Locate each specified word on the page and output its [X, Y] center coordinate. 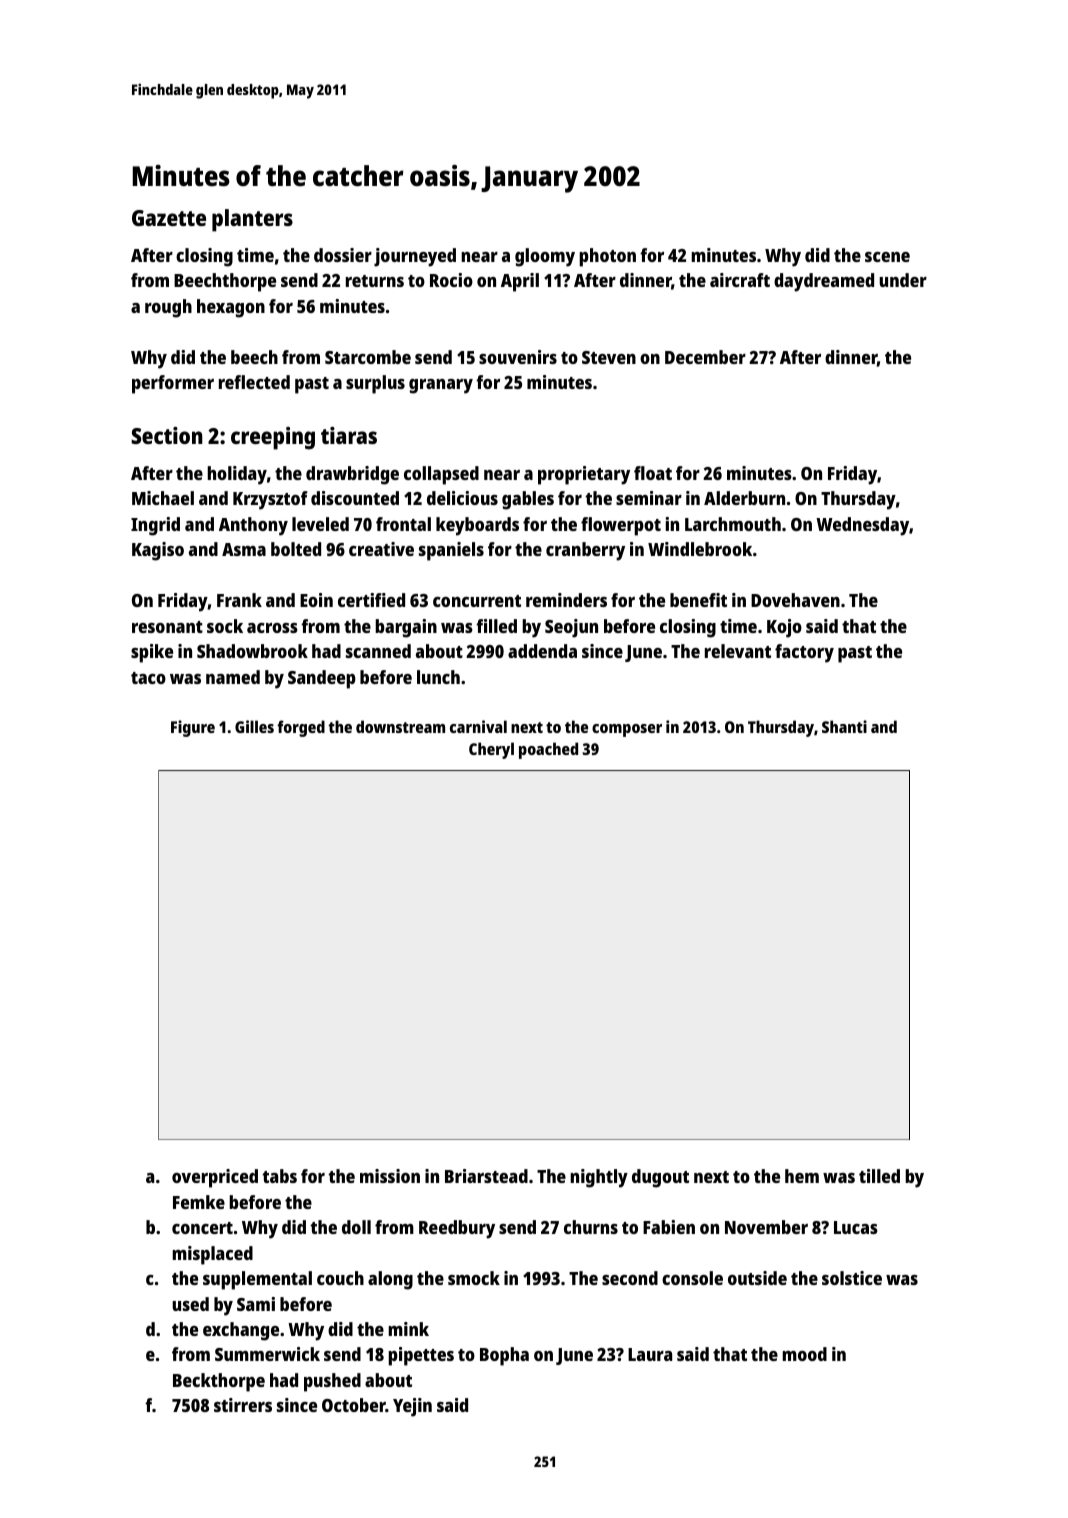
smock [474, 1278]
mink [408, 1329]
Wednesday [862, 526]
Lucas [856, 1227]
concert [202, 1228]
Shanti [844, 726]
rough [168, 308]
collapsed [441, 475]
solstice [852, 1278]
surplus [375, 384]
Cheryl [491, 750]
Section [167, 435]
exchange [241, 1331]
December [705, 357]
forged [301, 728]
